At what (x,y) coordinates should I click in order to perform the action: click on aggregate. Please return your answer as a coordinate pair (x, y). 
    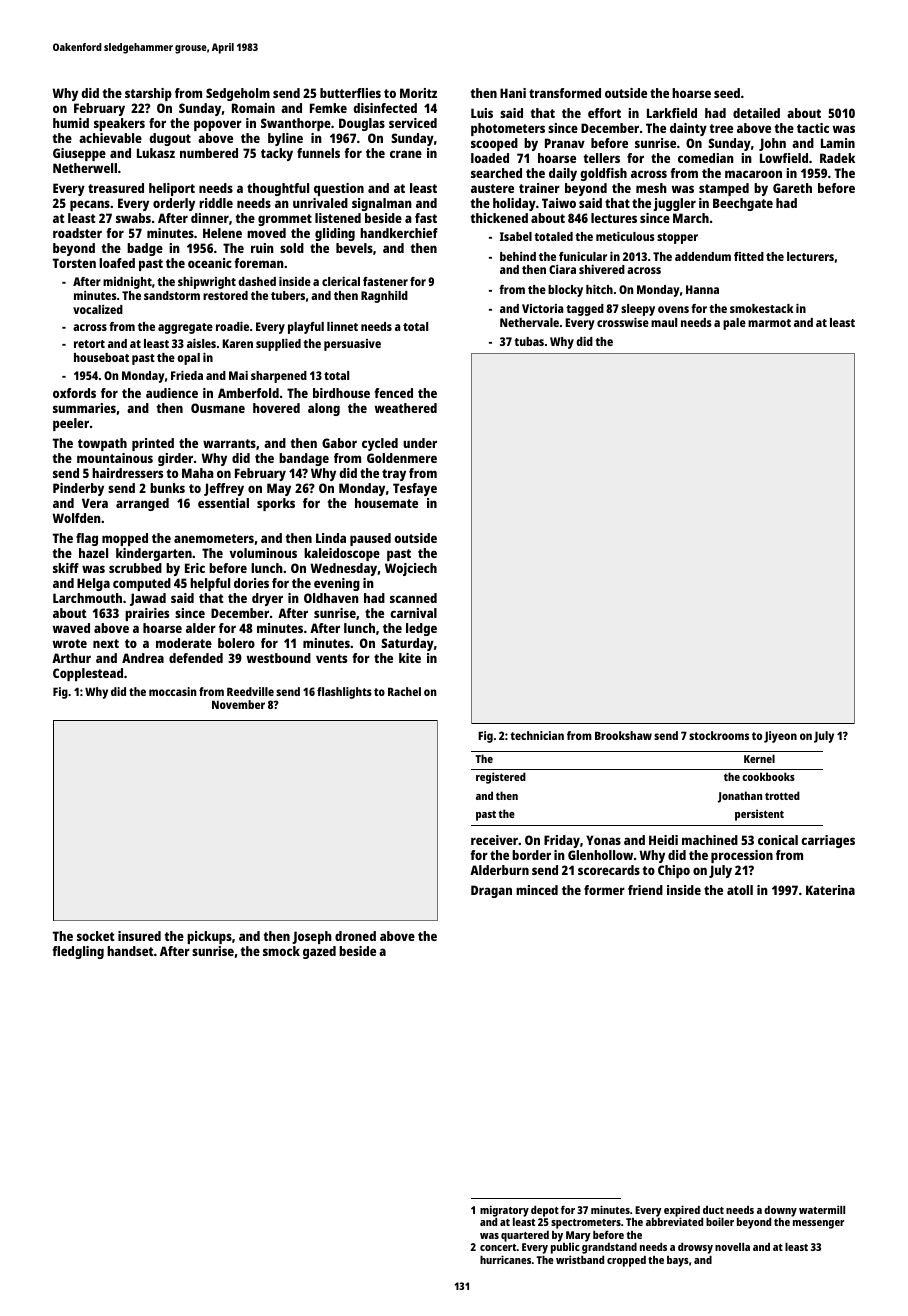
    Looking at the image, I should click on (185, 328).
